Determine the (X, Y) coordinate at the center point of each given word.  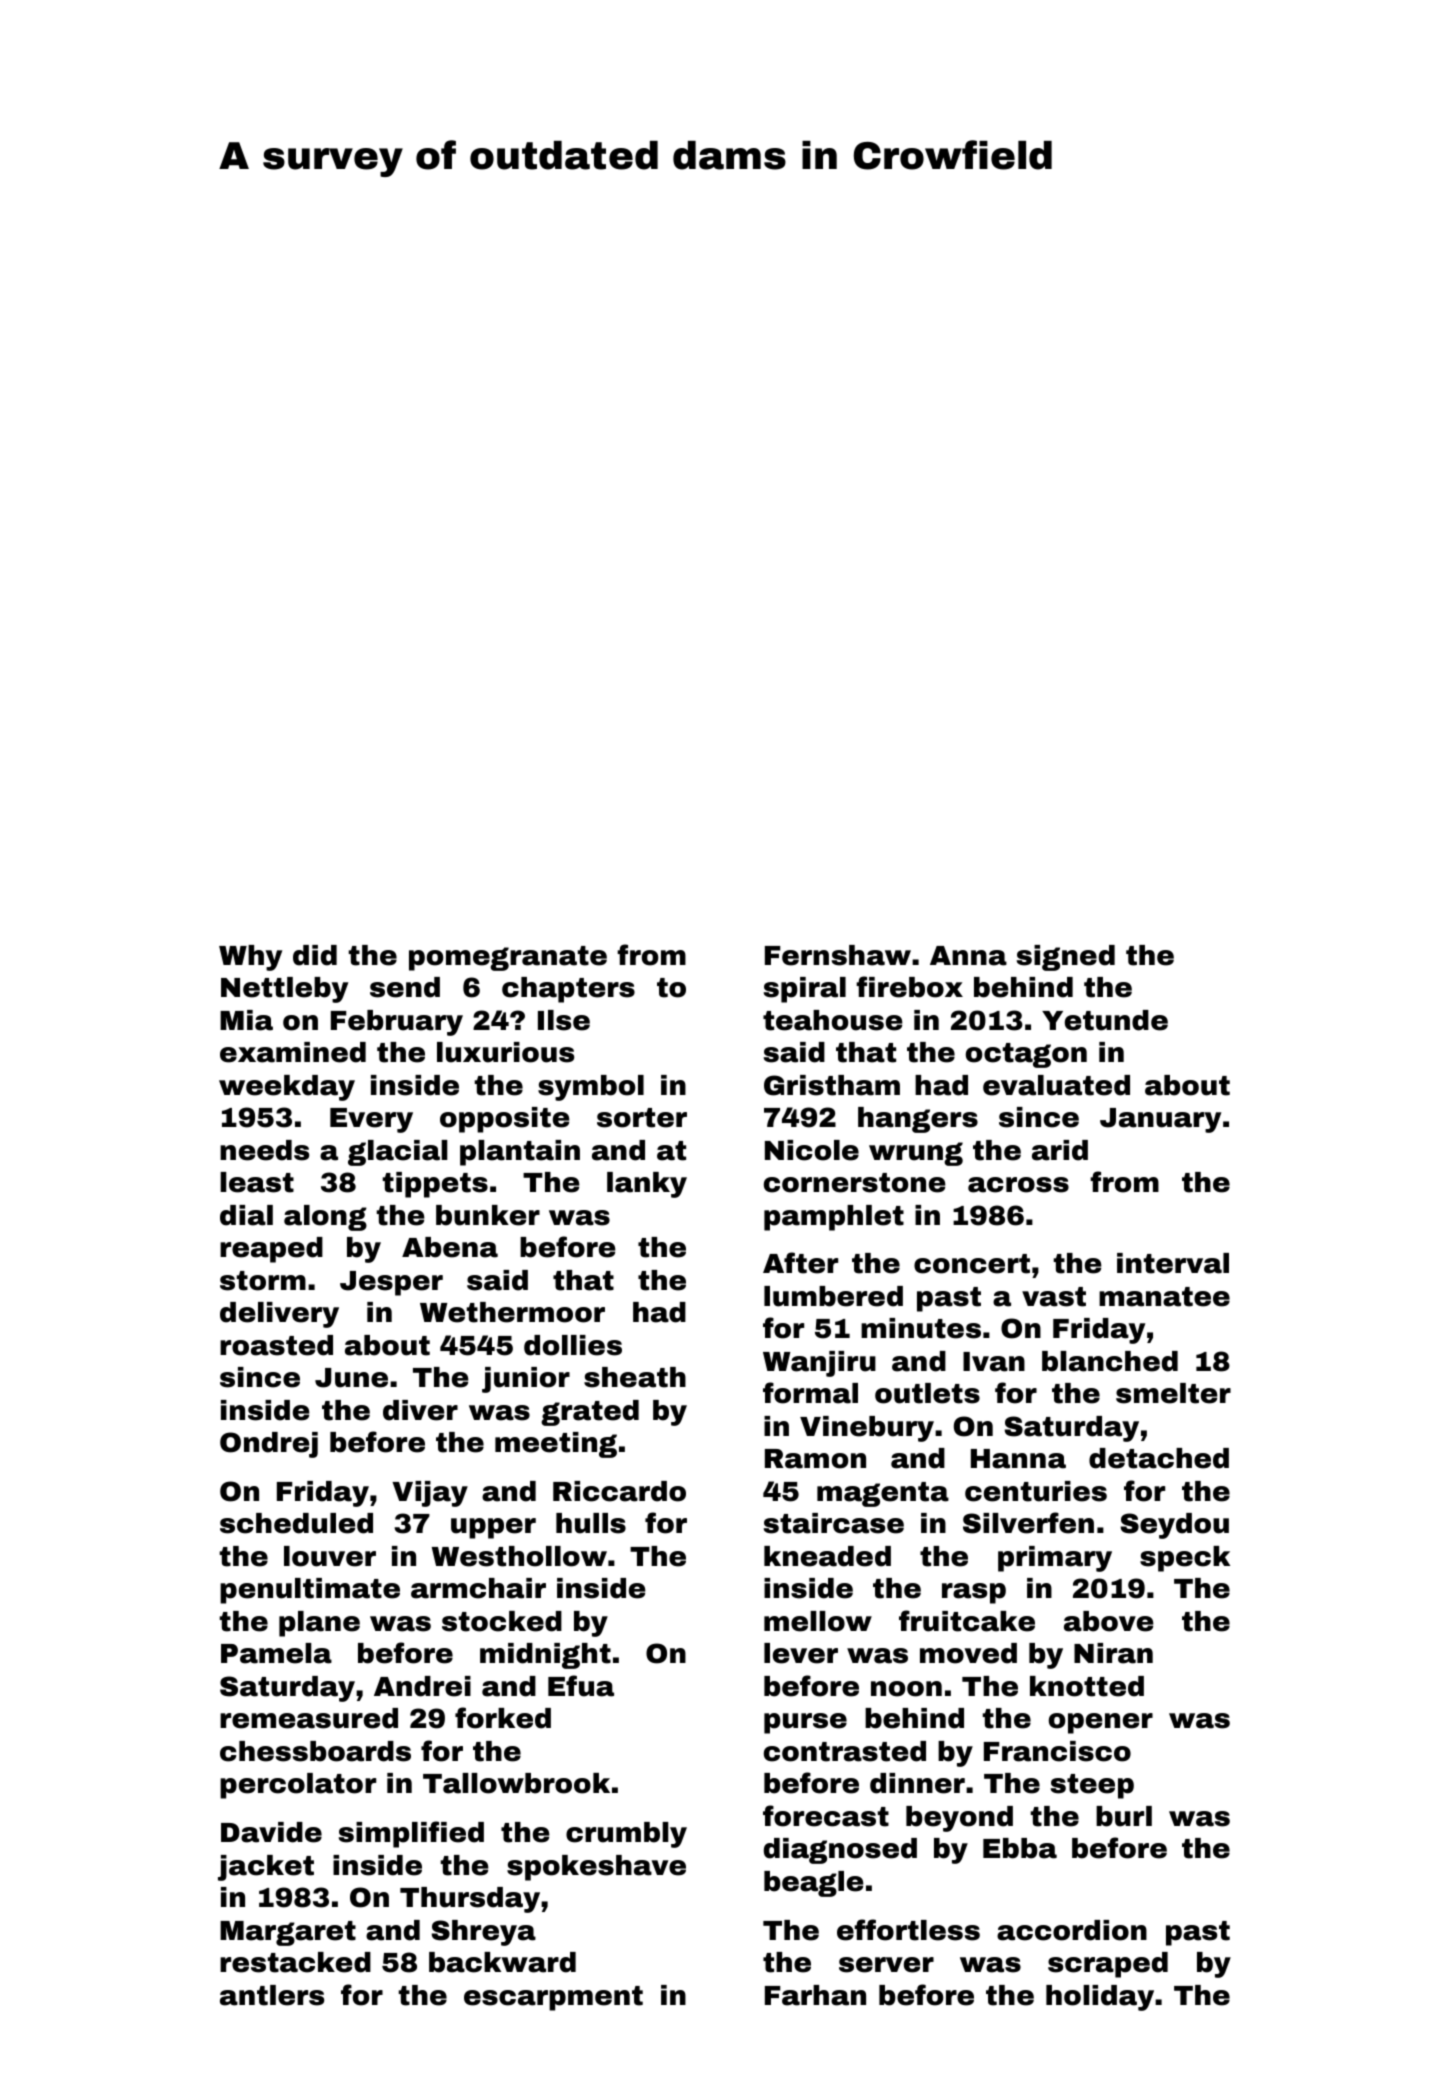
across (1018, 1185)
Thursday (470, 1900)
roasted (276, 1345)
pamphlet (834, 1218)
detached (1159, 1458)
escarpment (553, 1998)
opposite (505, 1120)
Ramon (815, 1459)
